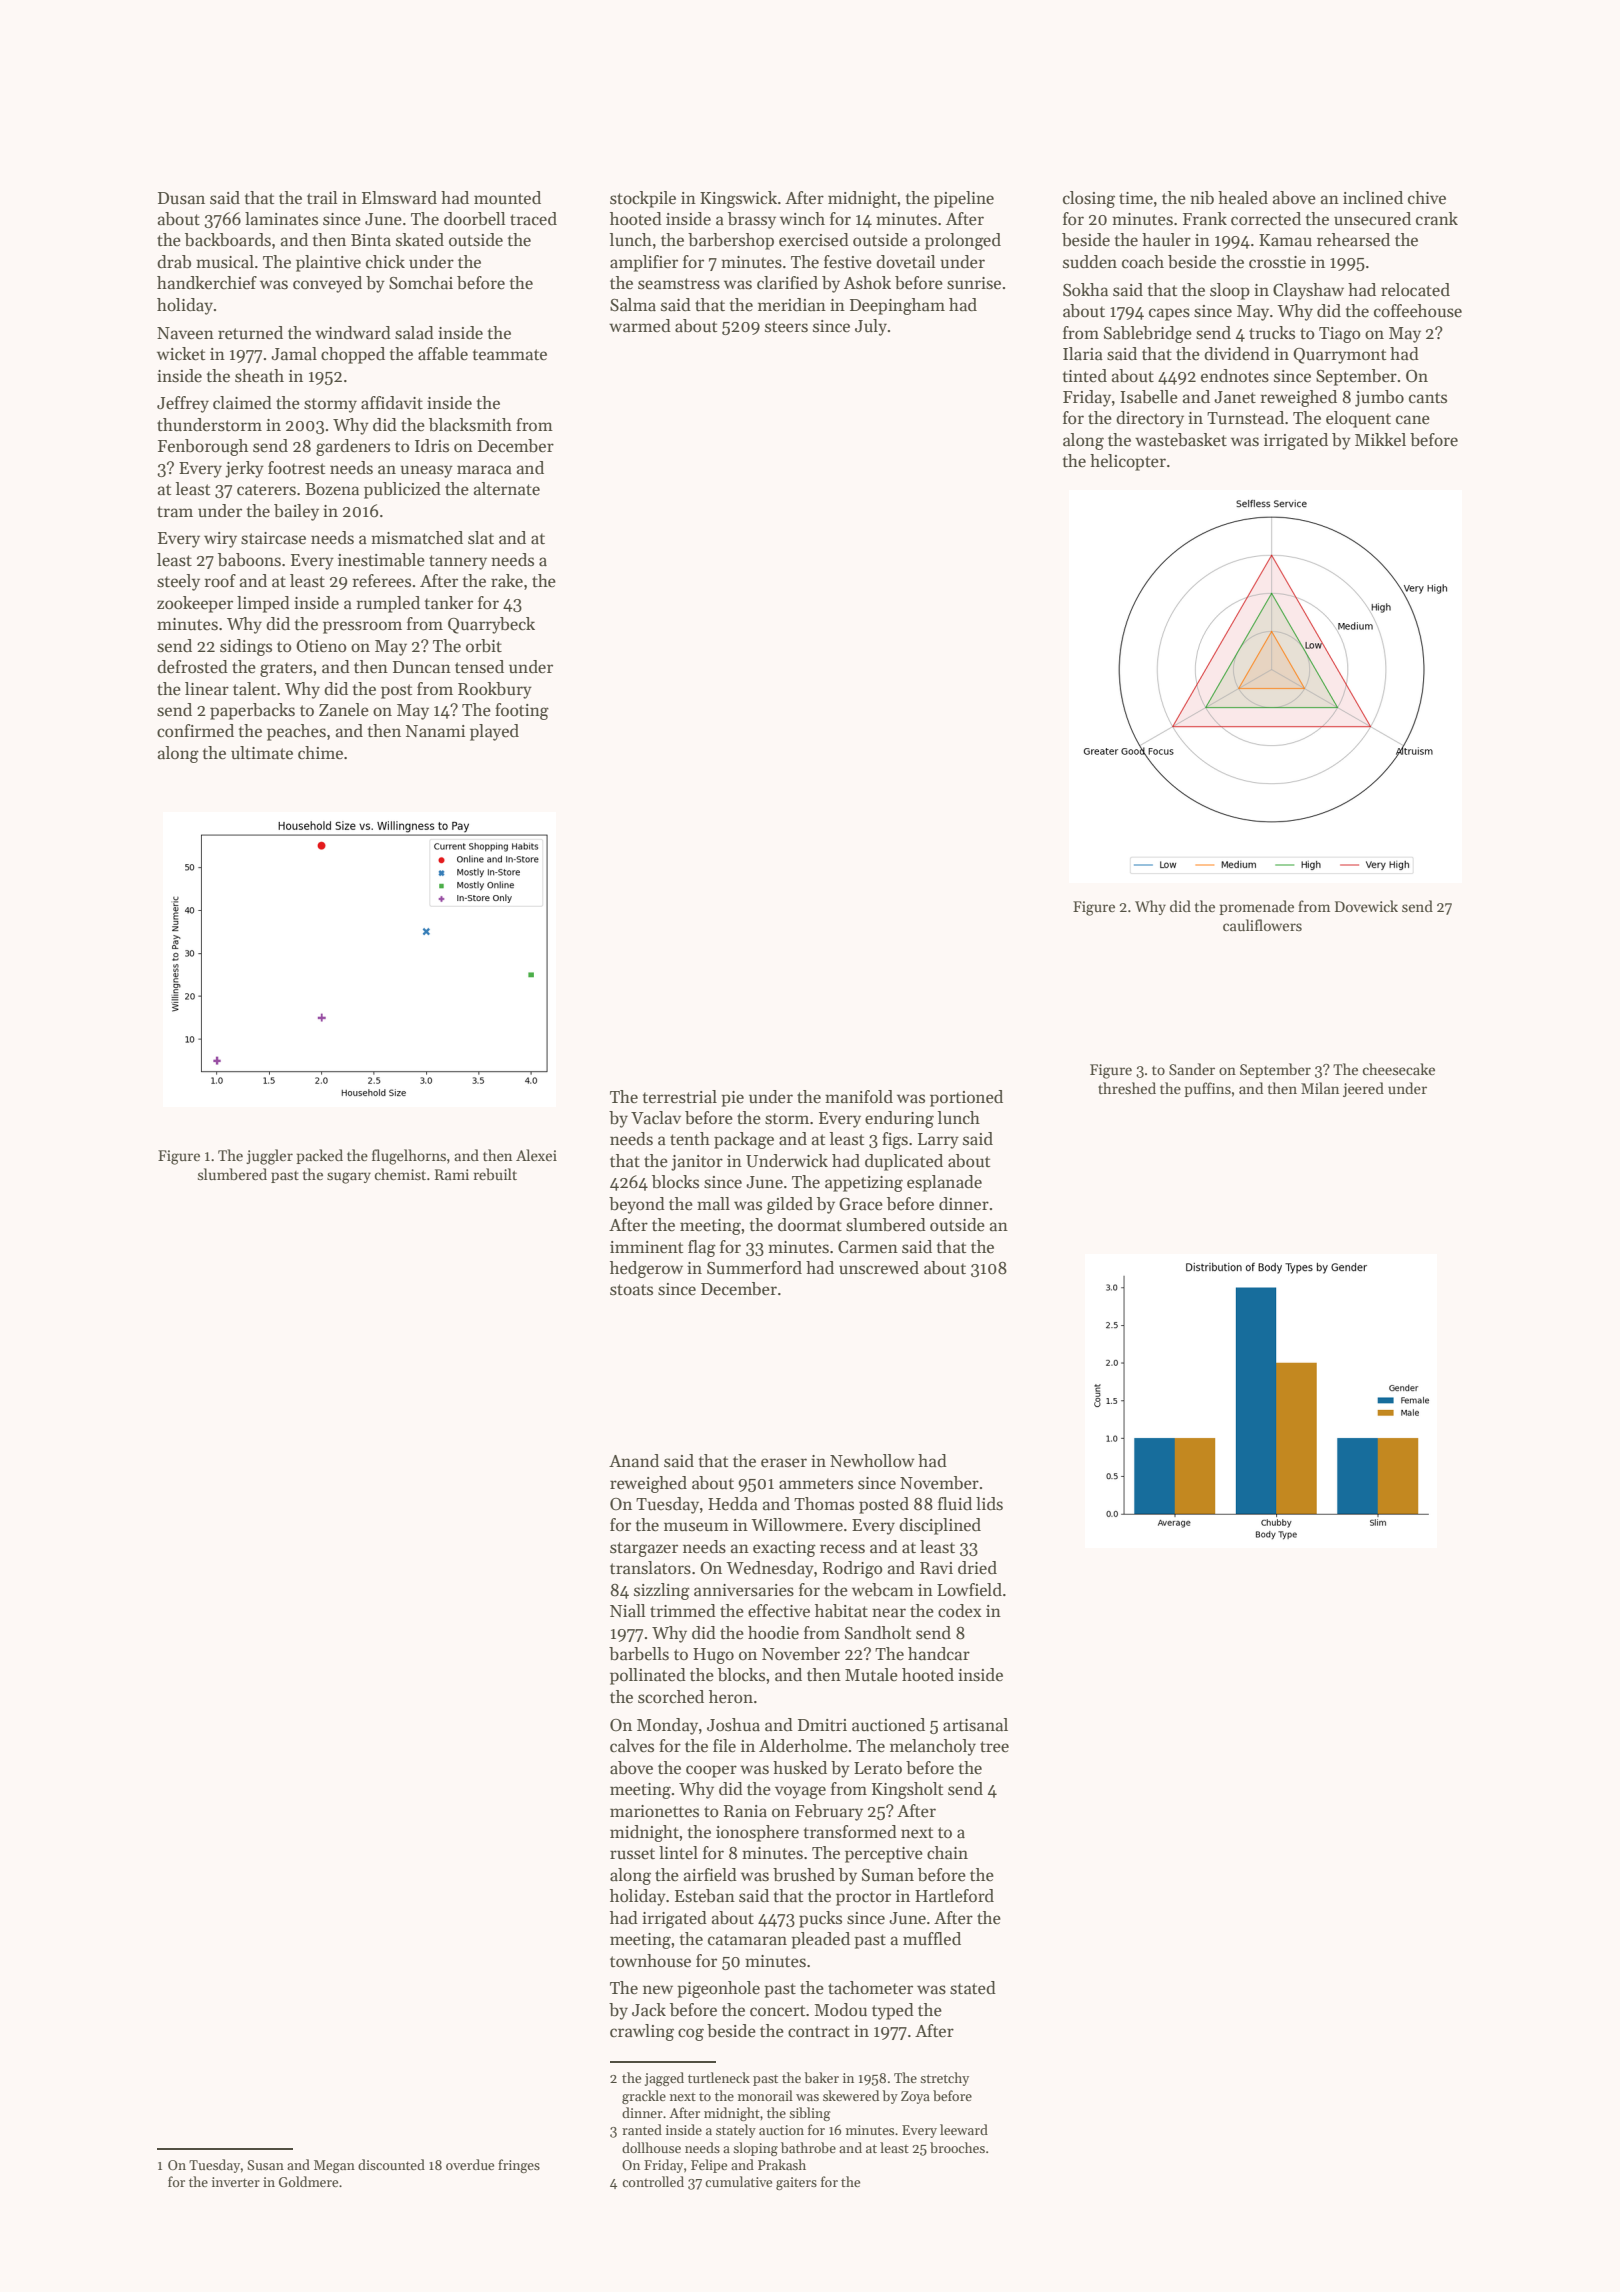  Describe the element at coordinates (308, 2181) in the screenshot. I see `Goldmere` at that location.
